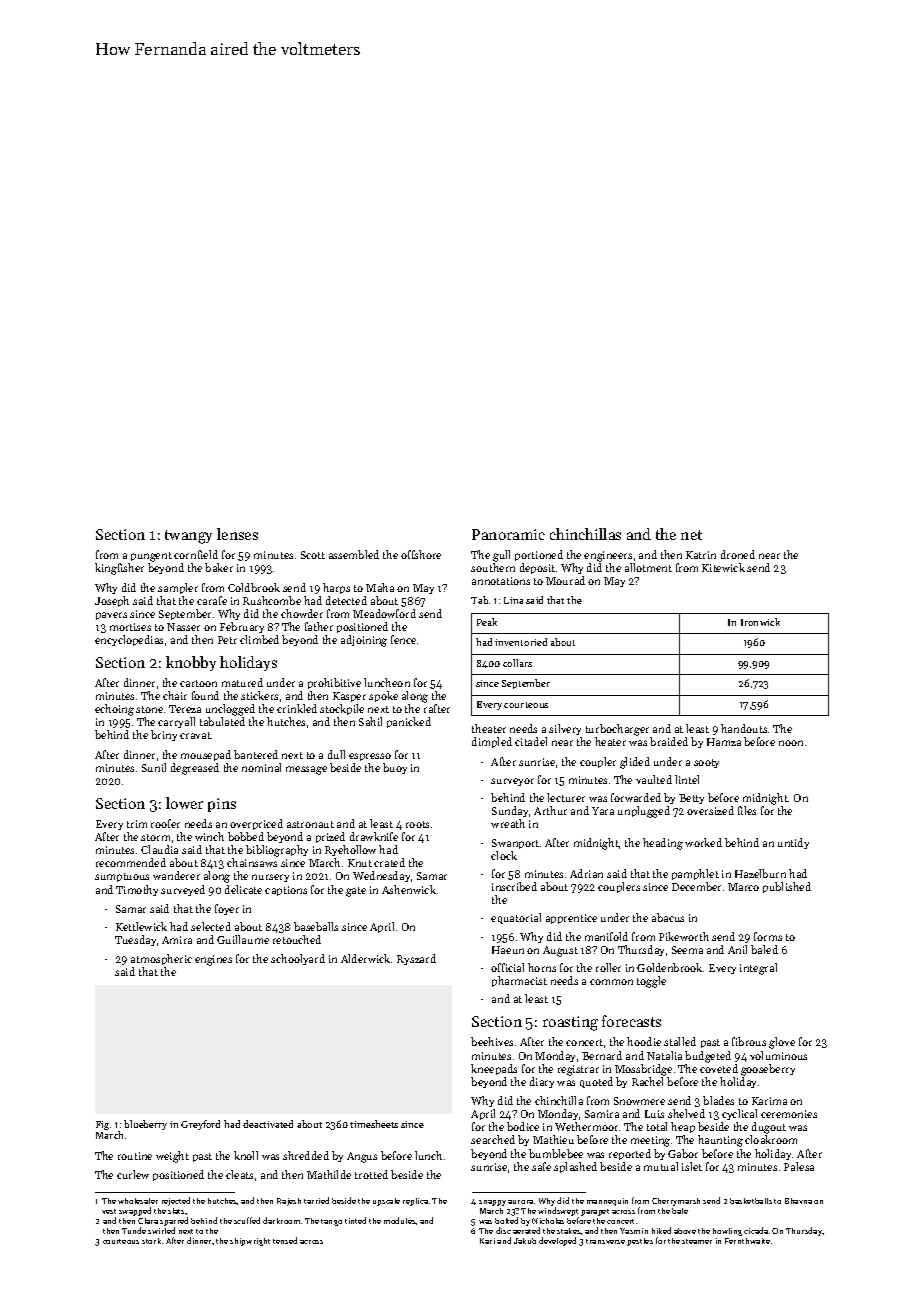 The width and height of the image is (924, 1308). I want to click on curlew, so click(133, 1174).
